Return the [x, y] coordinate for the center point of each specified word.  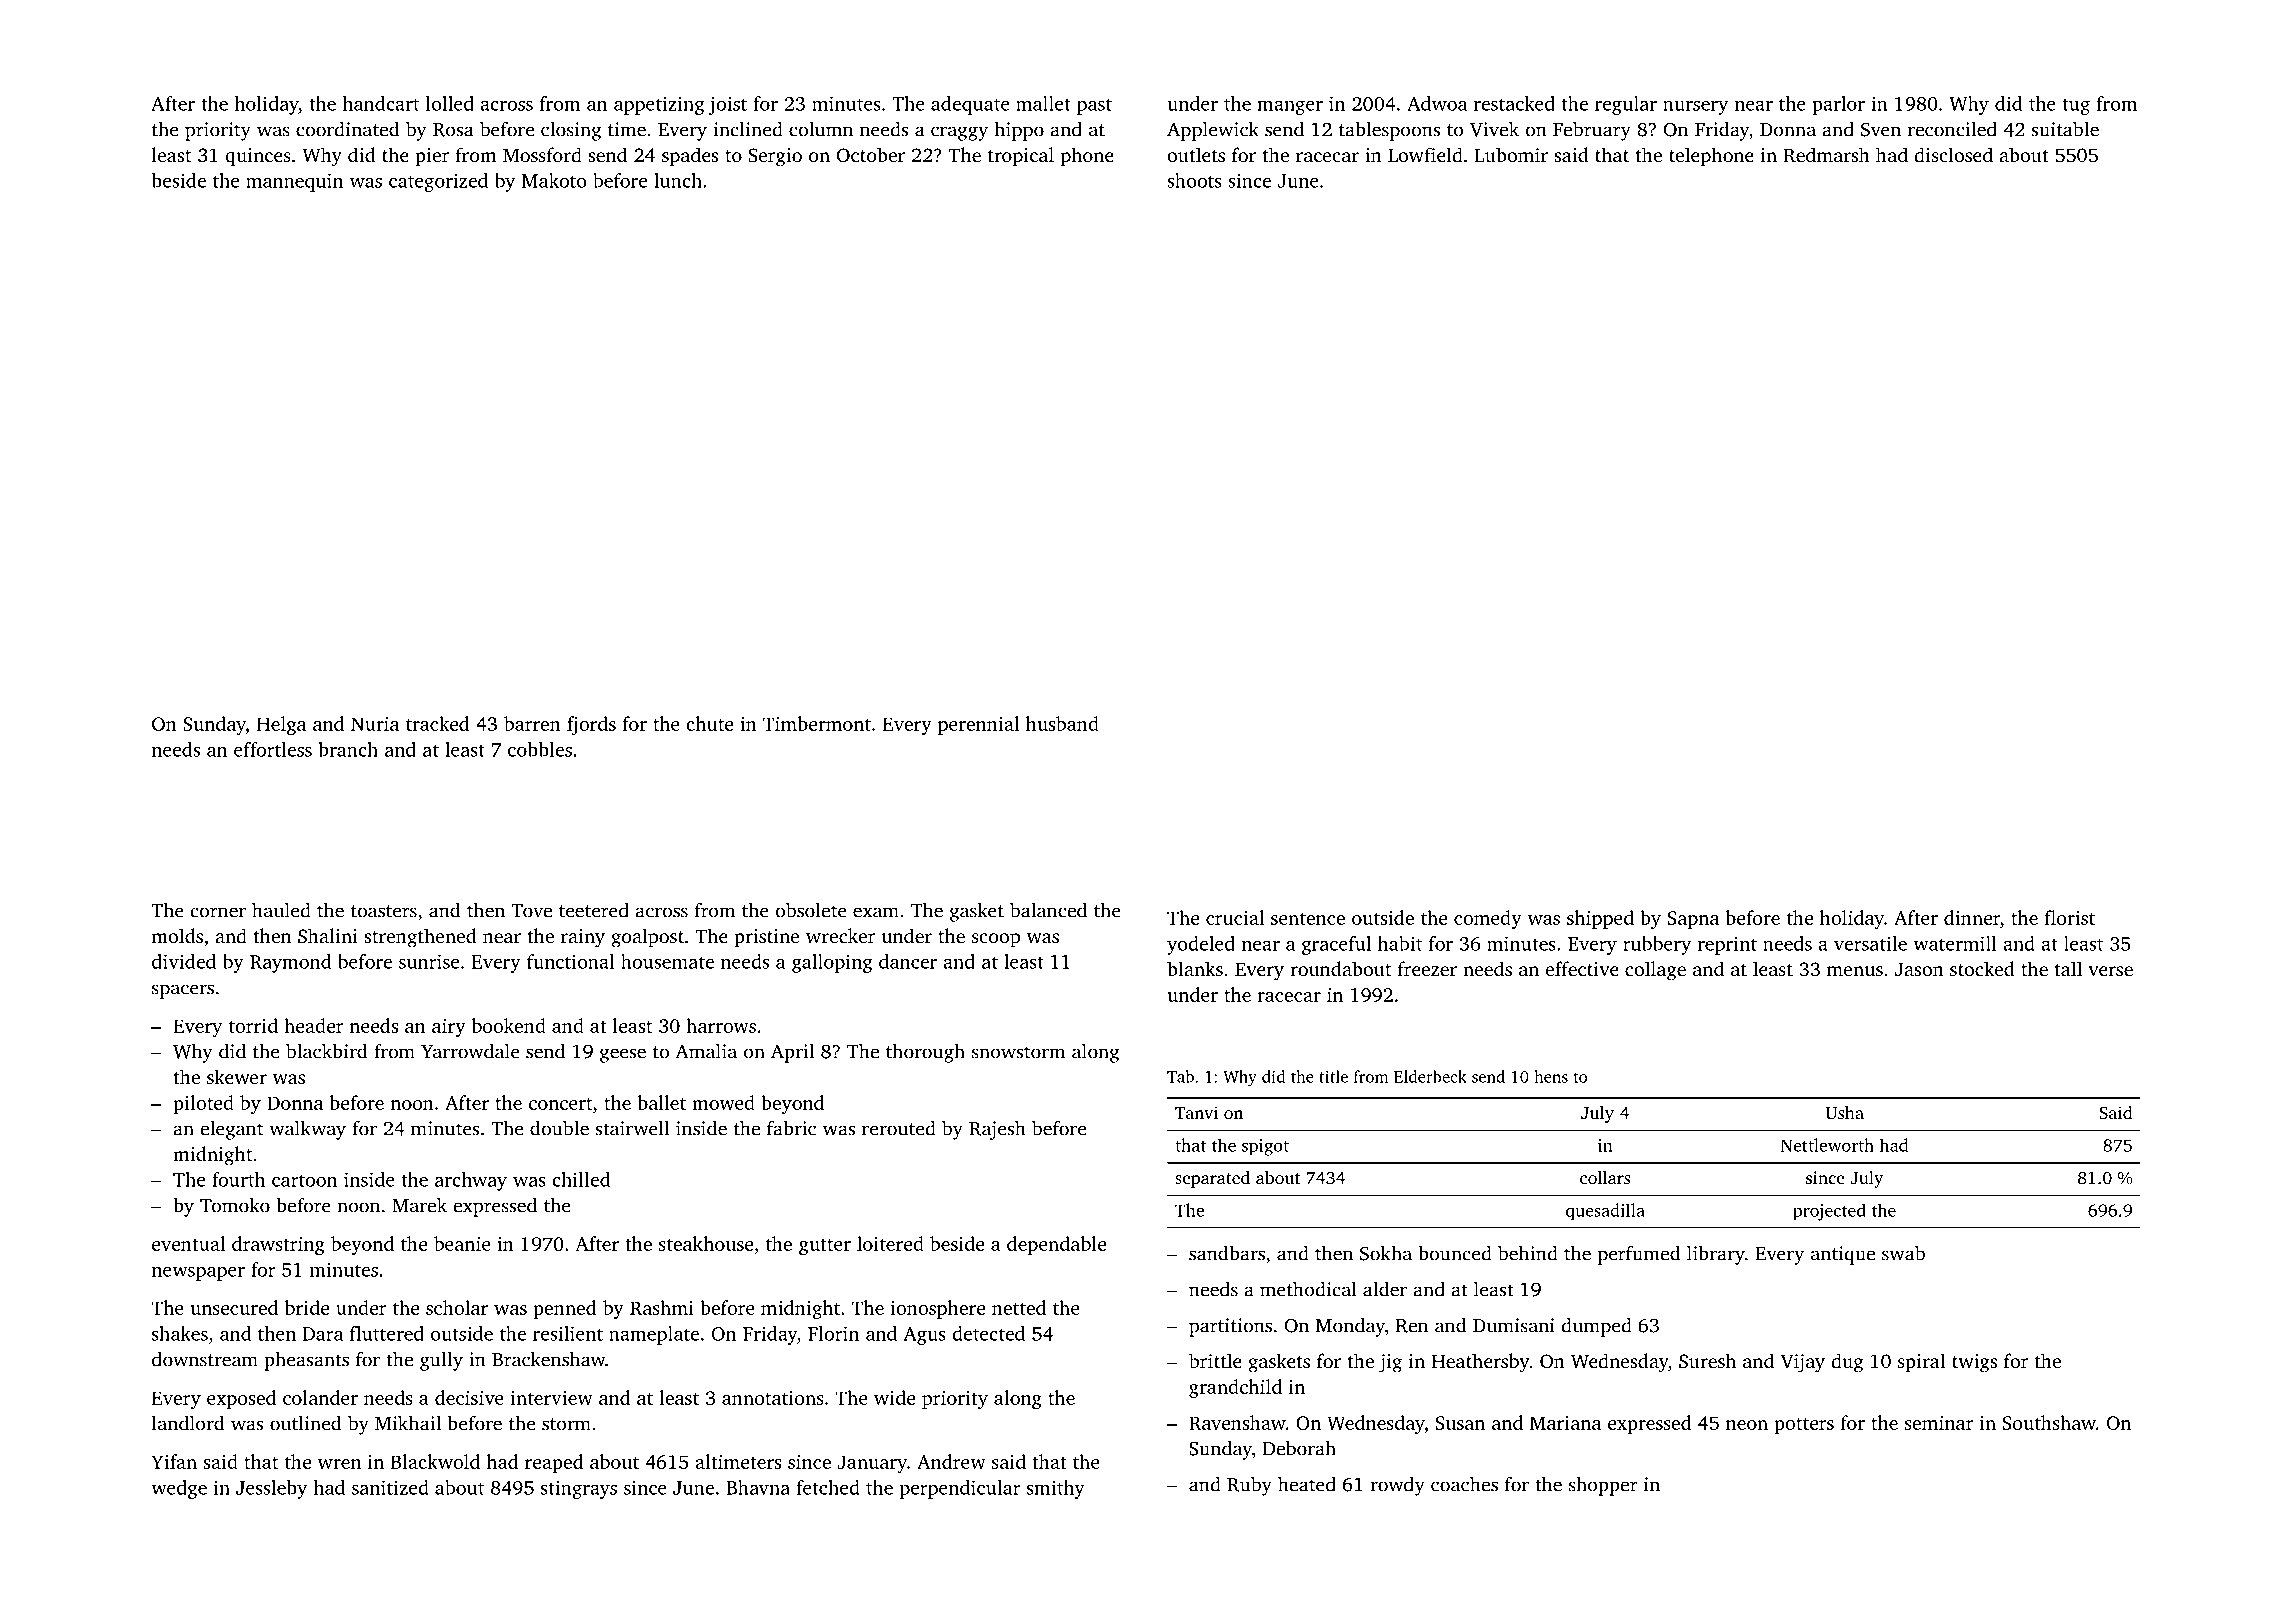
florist [2069, 917]
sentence [1308, 919]
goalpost [647, 938]
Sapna [1693, 920]
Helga [281, 725]
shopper [1603, 1486]
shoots [1194, 180]
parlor [1838, 105]
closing [571, 131]
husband [1062, 723]
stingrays [579, 1489]
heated [1307, 1484]
